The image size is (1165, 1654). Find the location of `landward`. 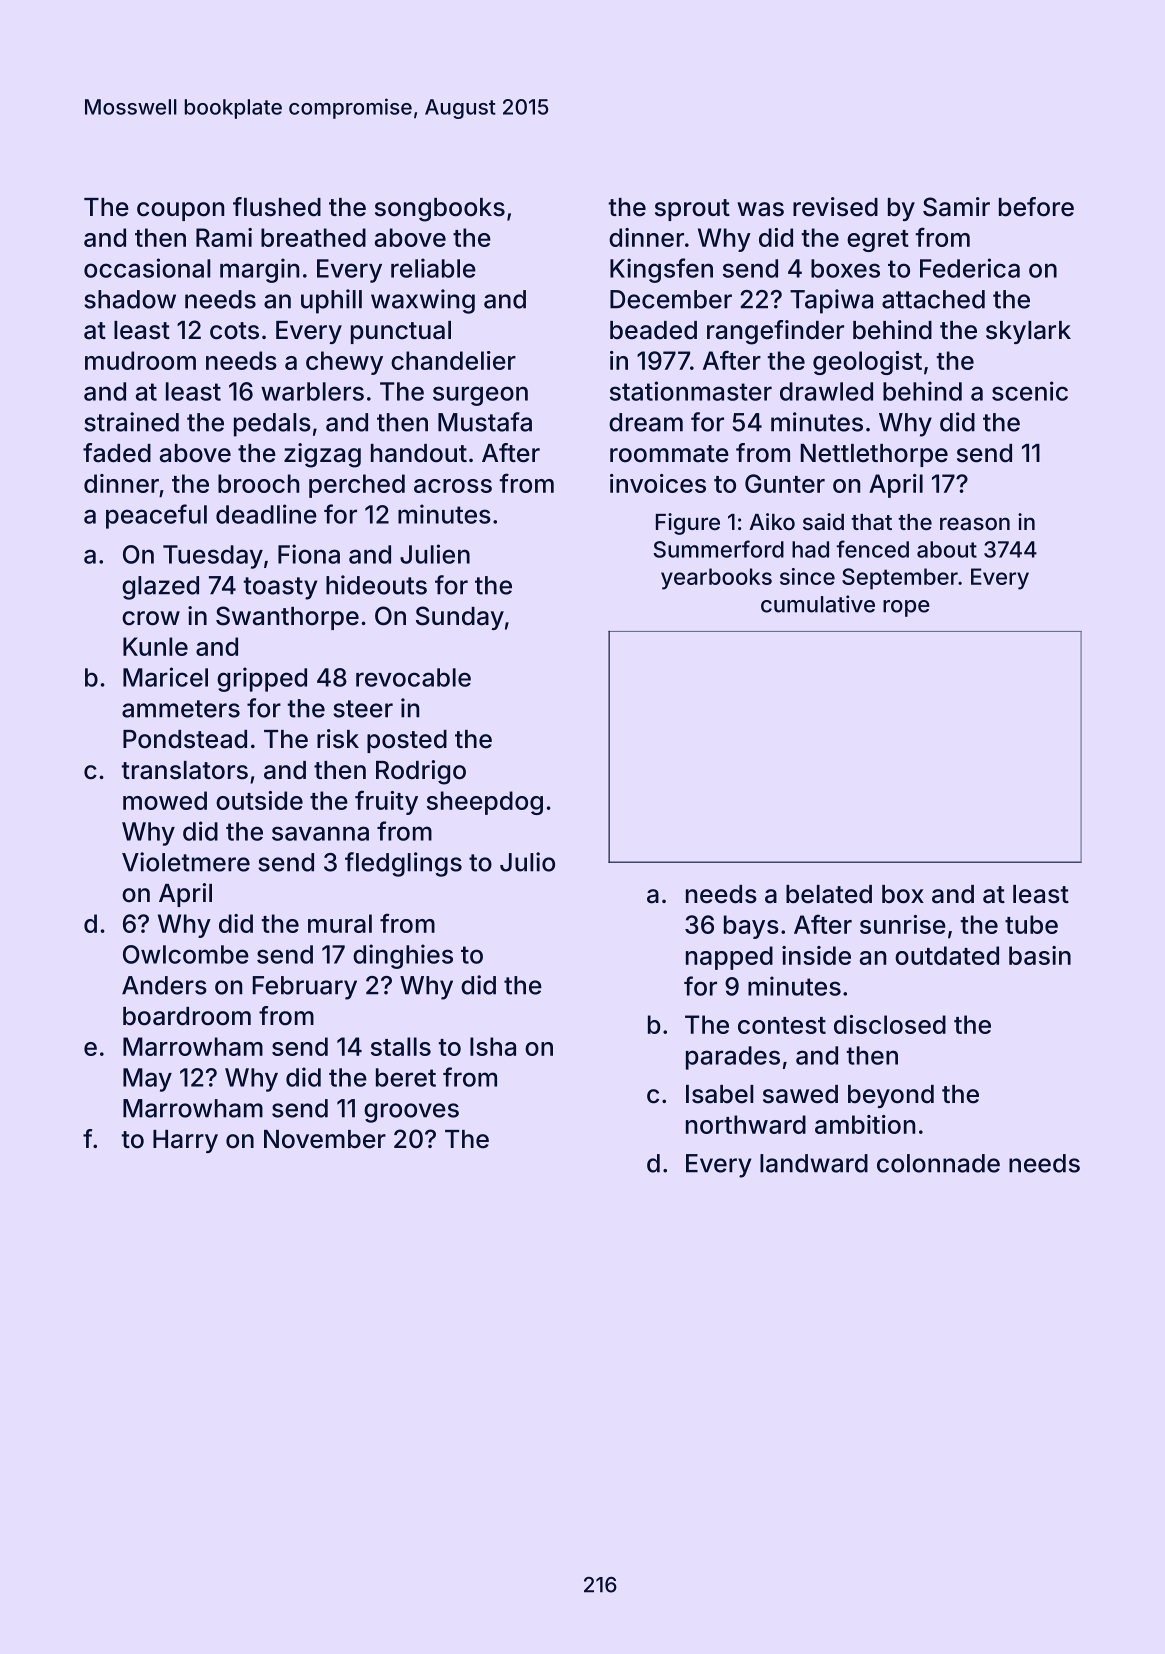

landward is located at coordinates (814, 1163).
